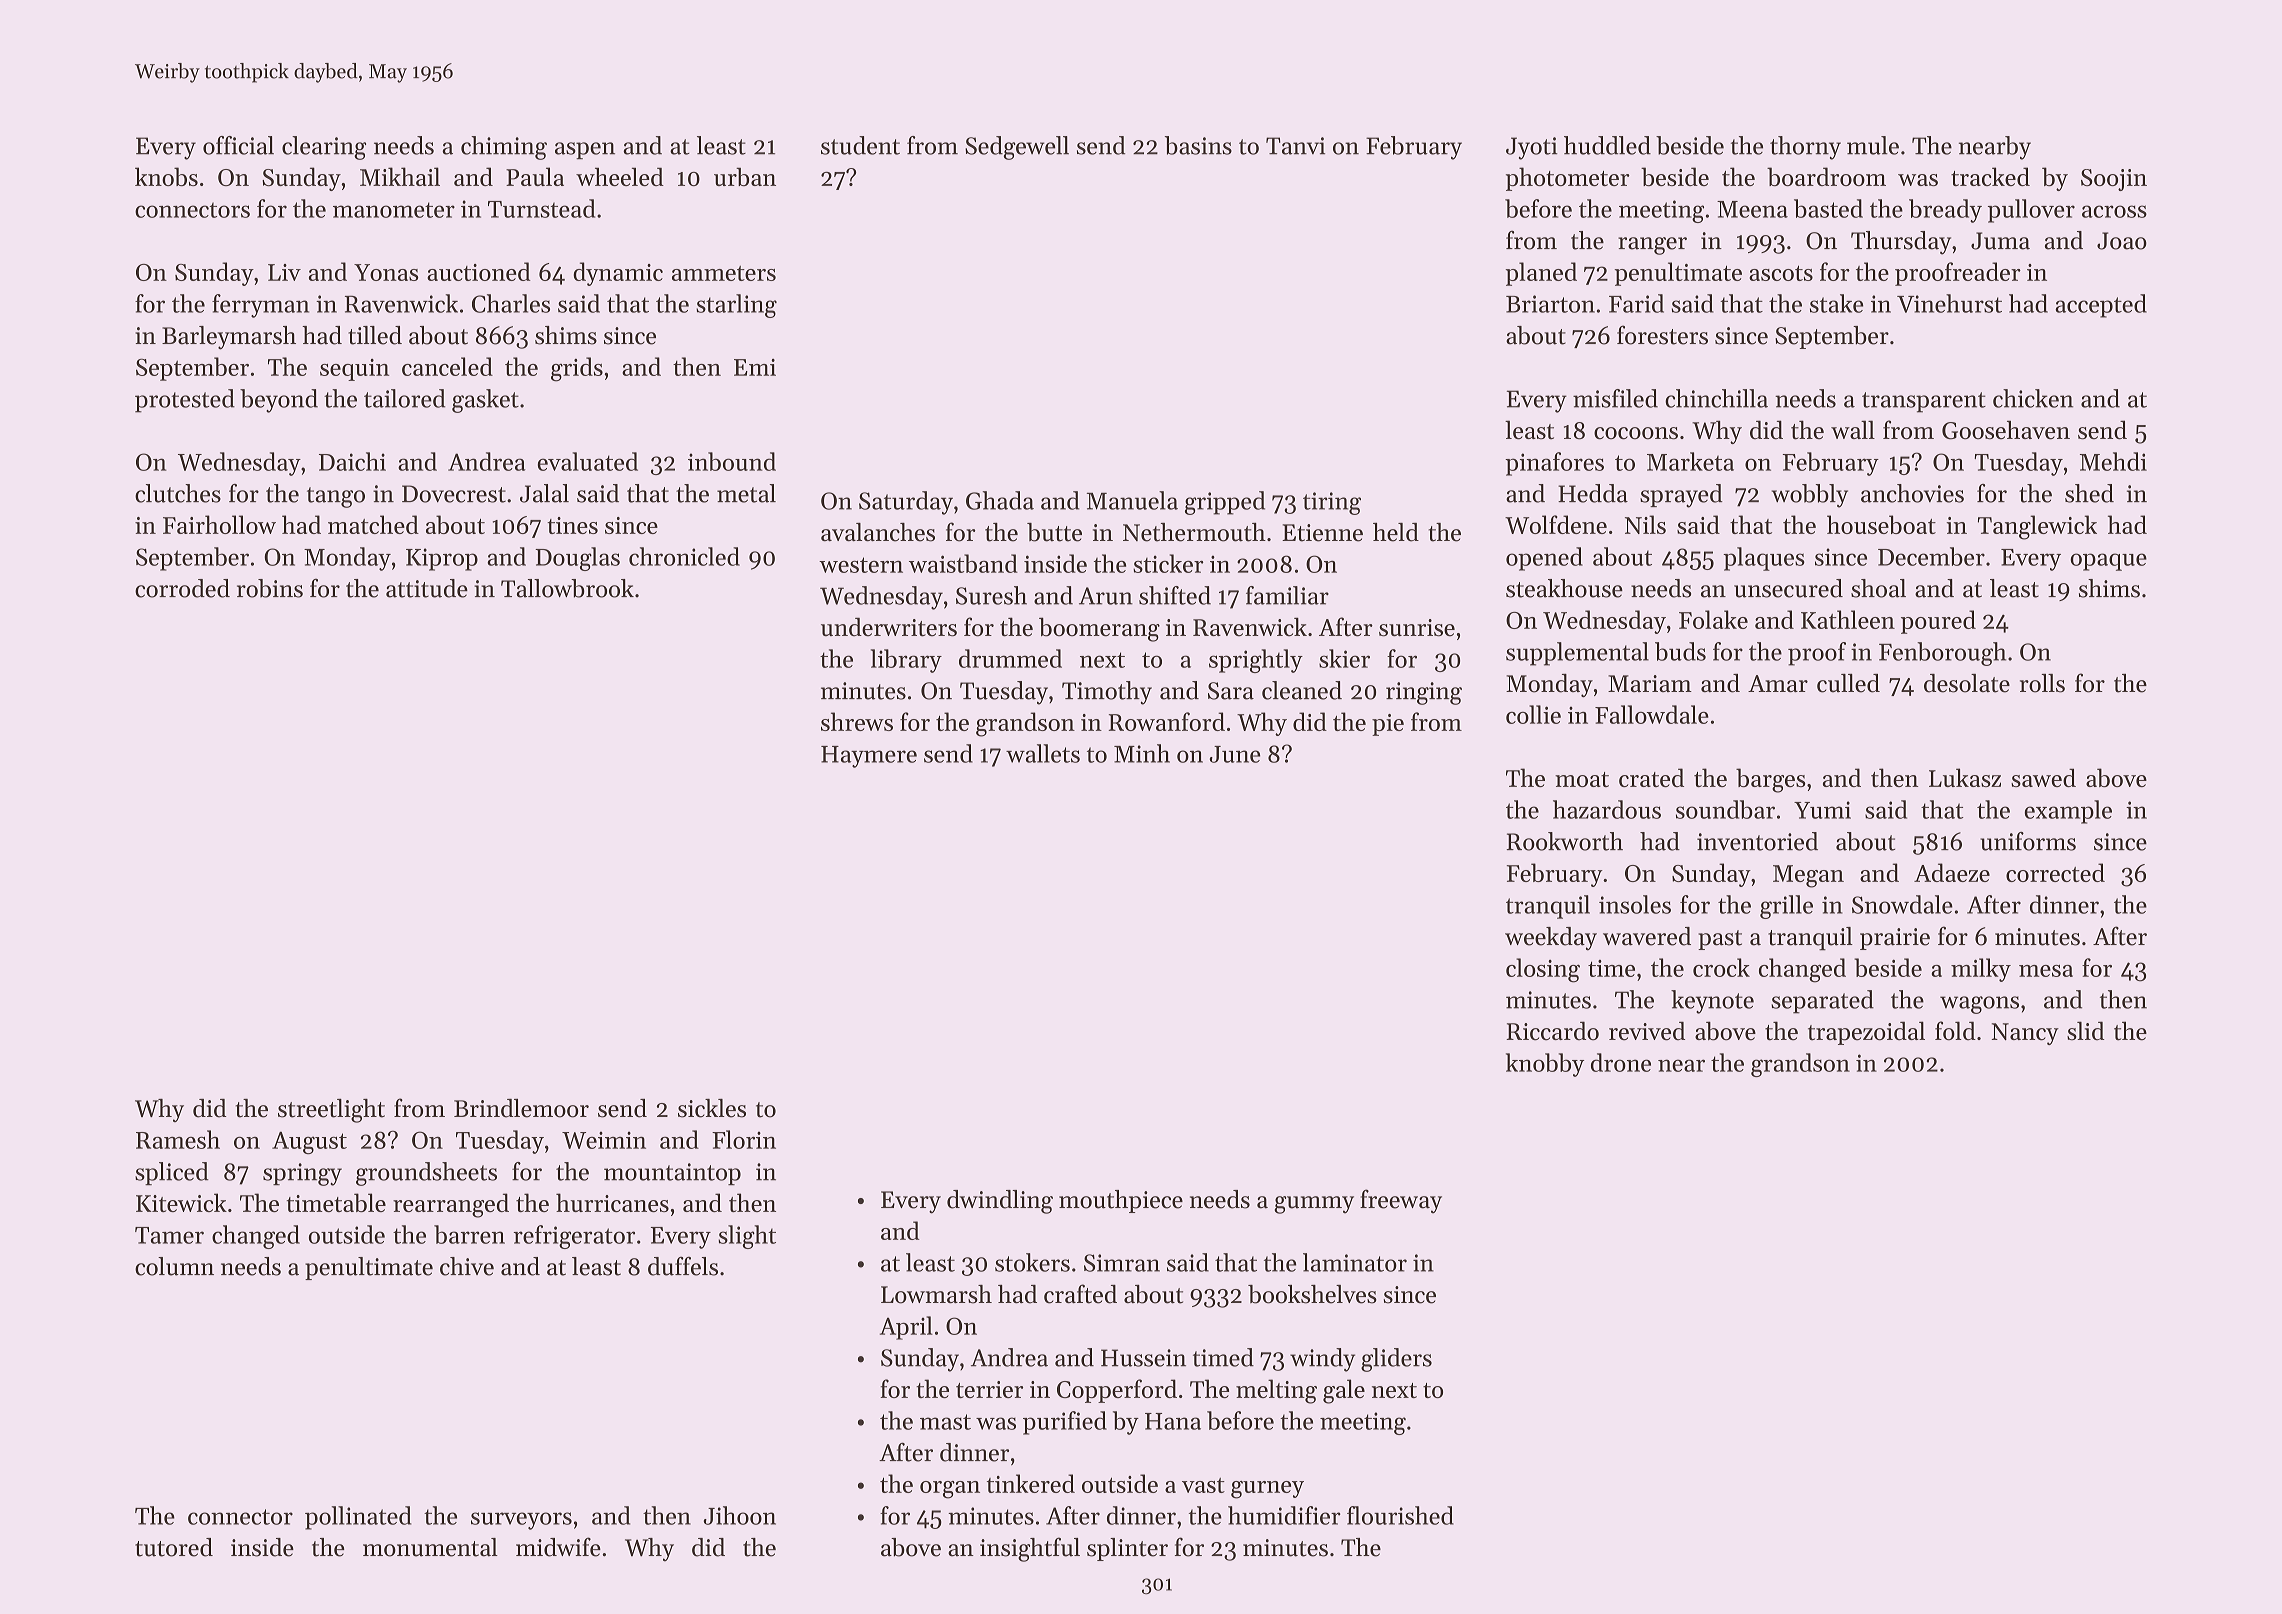 Image resolution: width=2282 pixels, height=1614 pixels. Describe the element at coordinates (1355, 1262) in the image. I see `laminator` at that location.
